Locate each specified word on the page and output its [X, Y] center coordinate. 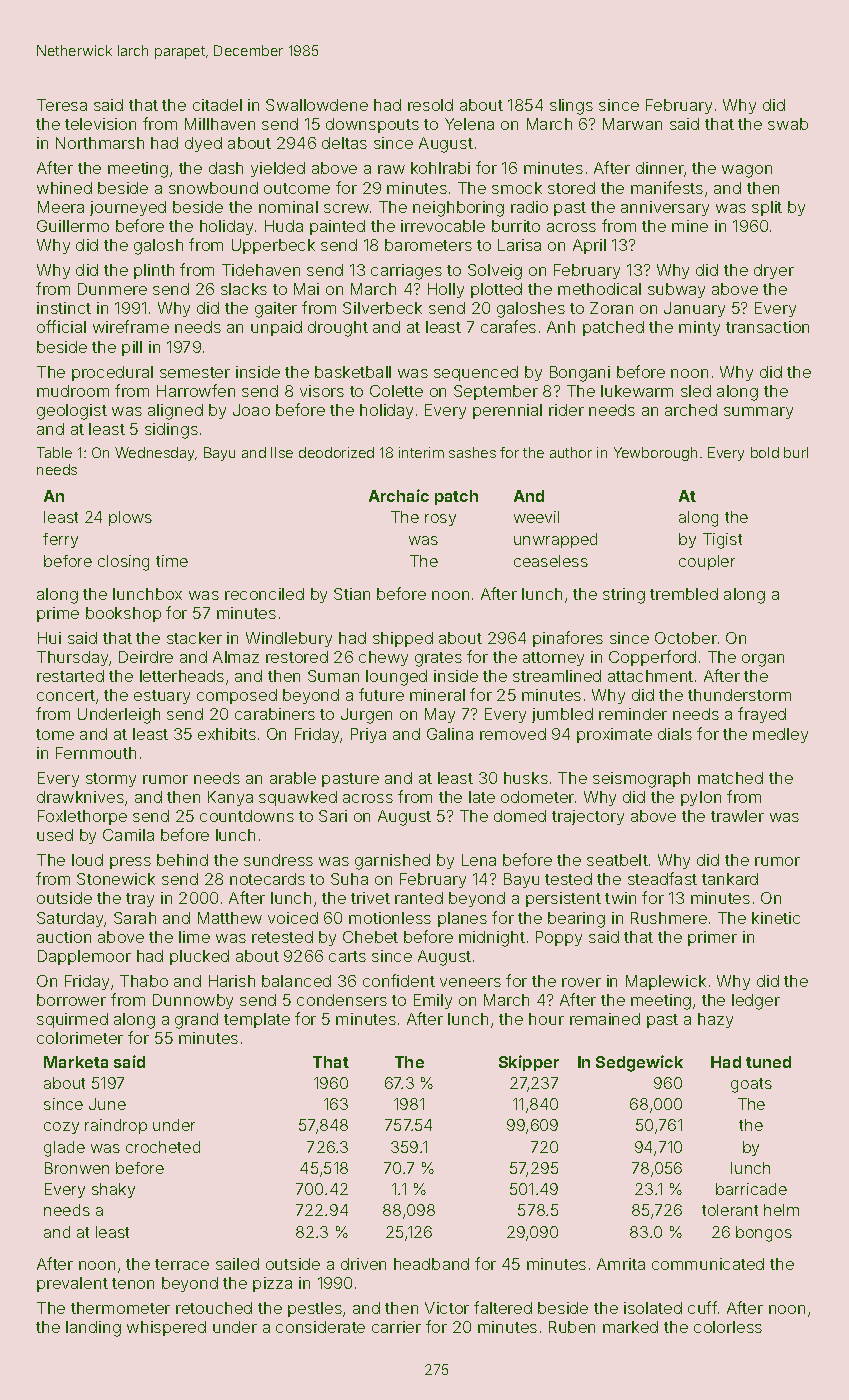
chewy [383, 658]
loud [87, 860]
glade [64, 1149]
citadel [217, 105]
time [172, 561]
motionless [390, 918]
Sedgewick [639, 1063]
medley [780, 735]
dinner [660, 168]
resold [430, 105]
